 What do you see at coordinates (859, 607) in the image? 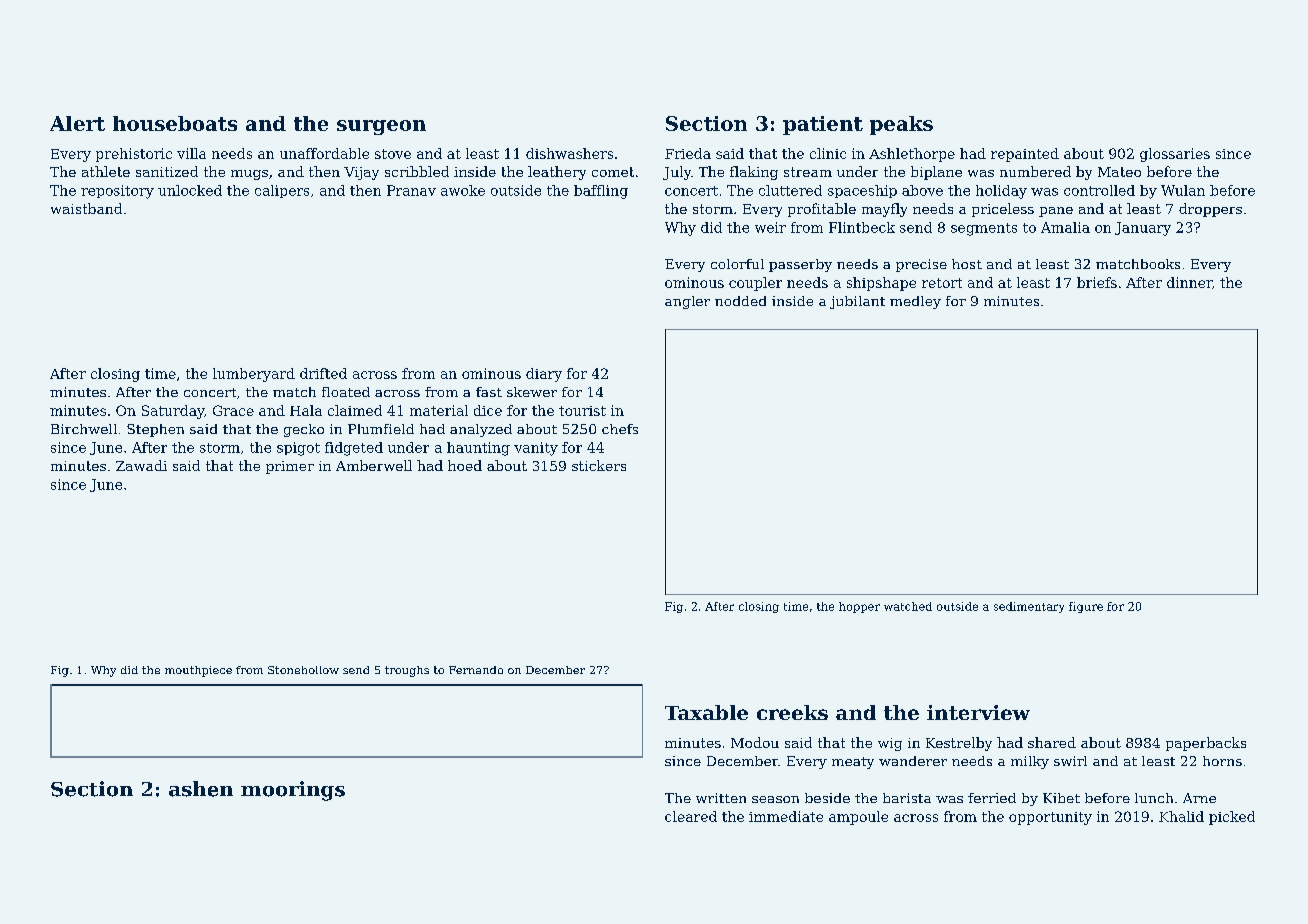
I see `hopper` at bounding box center [859, 607].
